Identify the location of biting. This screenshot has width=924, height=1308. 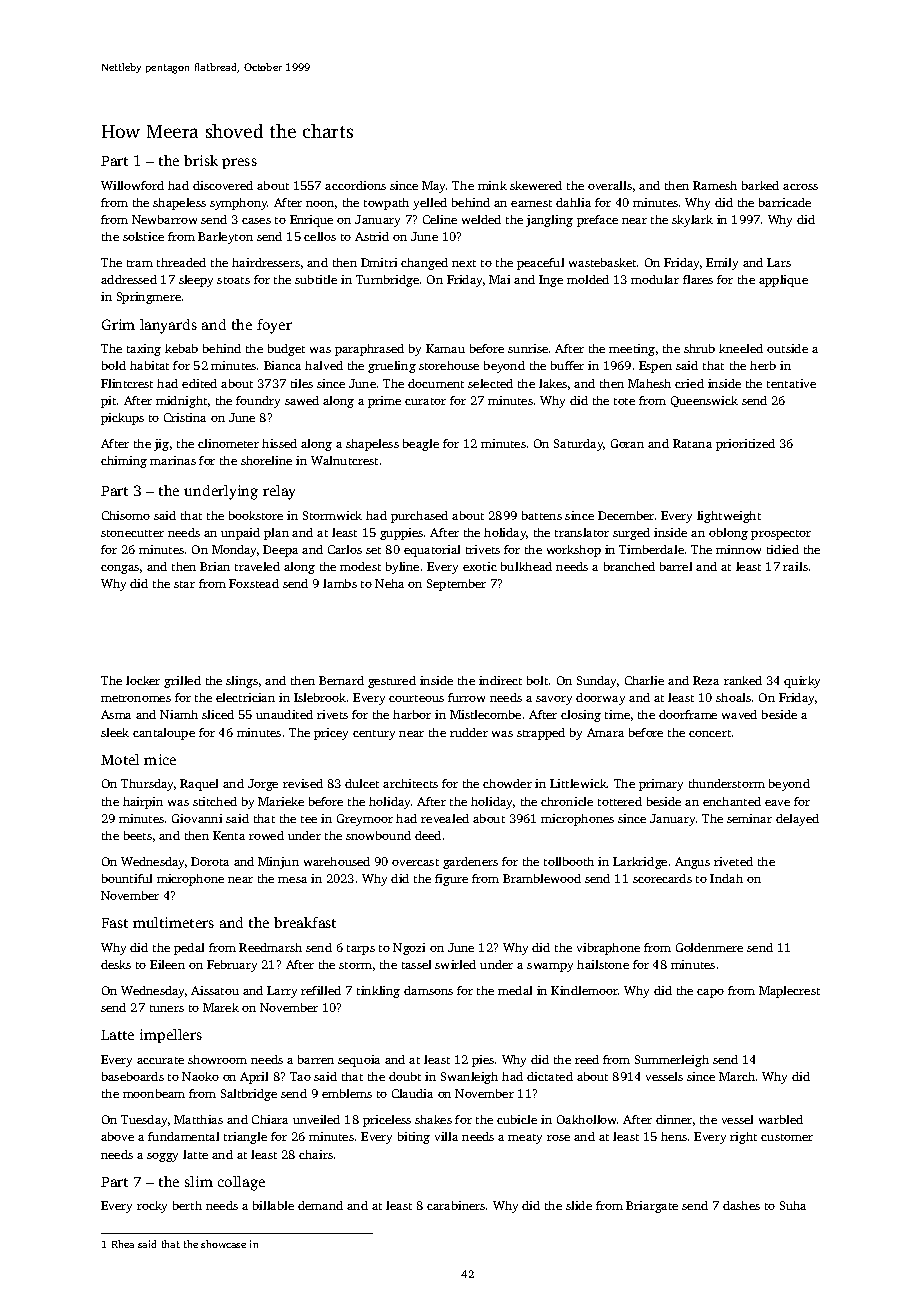
(414, 1138).
